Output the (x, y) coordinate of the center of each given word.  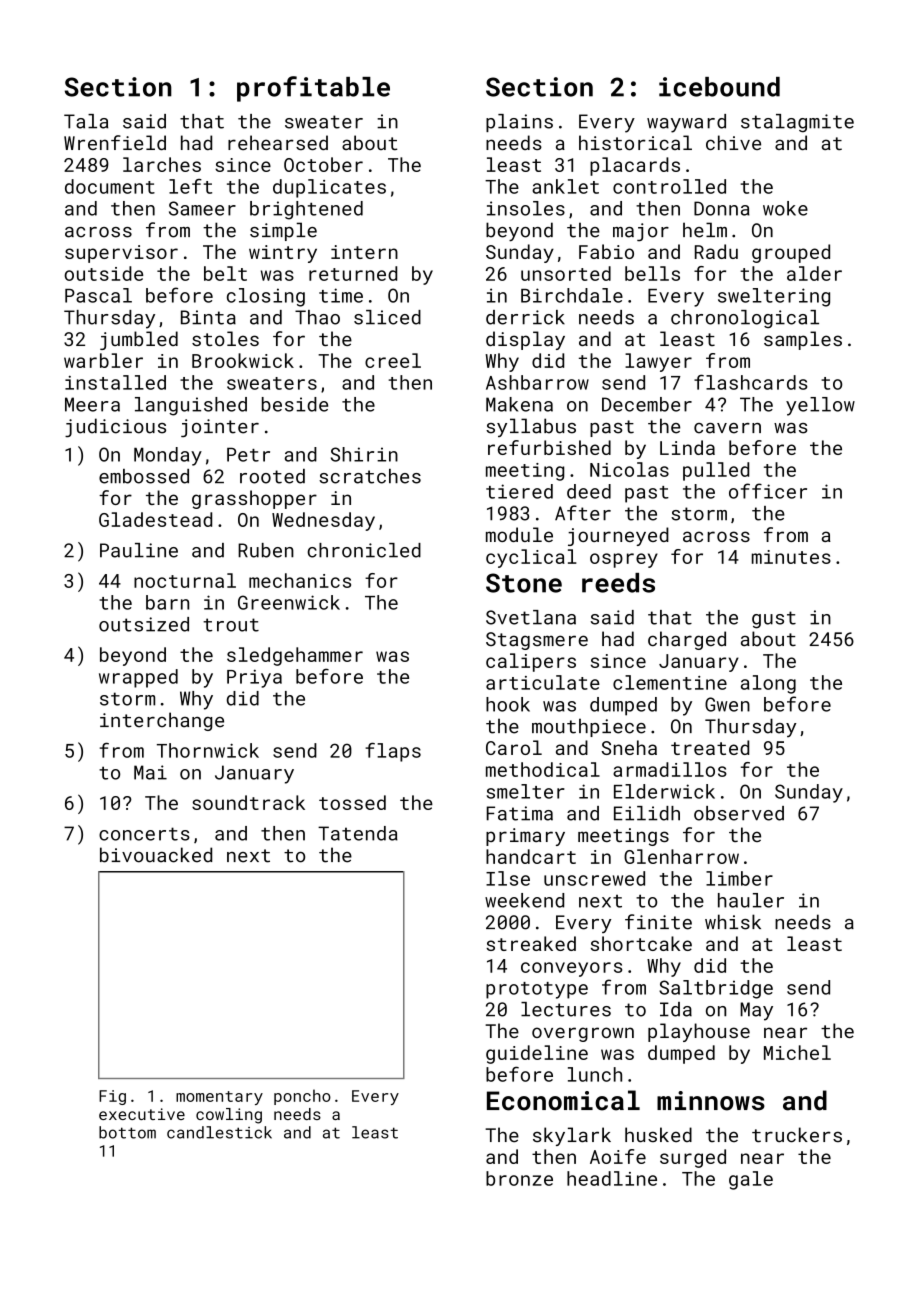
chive (733, 142)
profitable (313, 89)
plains (519, 123)
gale (751, 1180)
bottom (127, 1132)
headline (612, 1178)
